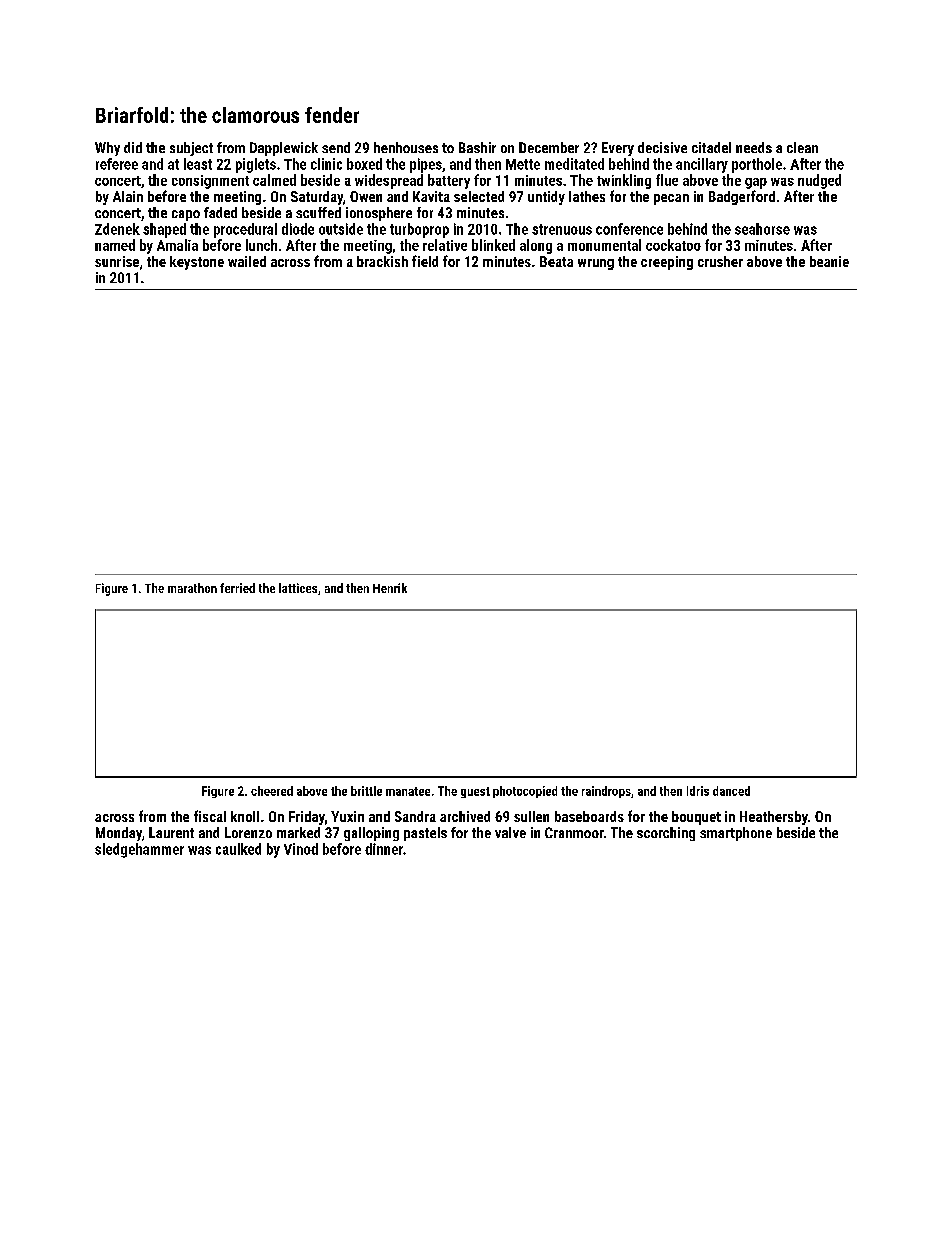  I want to click on brackish, so click(382, 261).
